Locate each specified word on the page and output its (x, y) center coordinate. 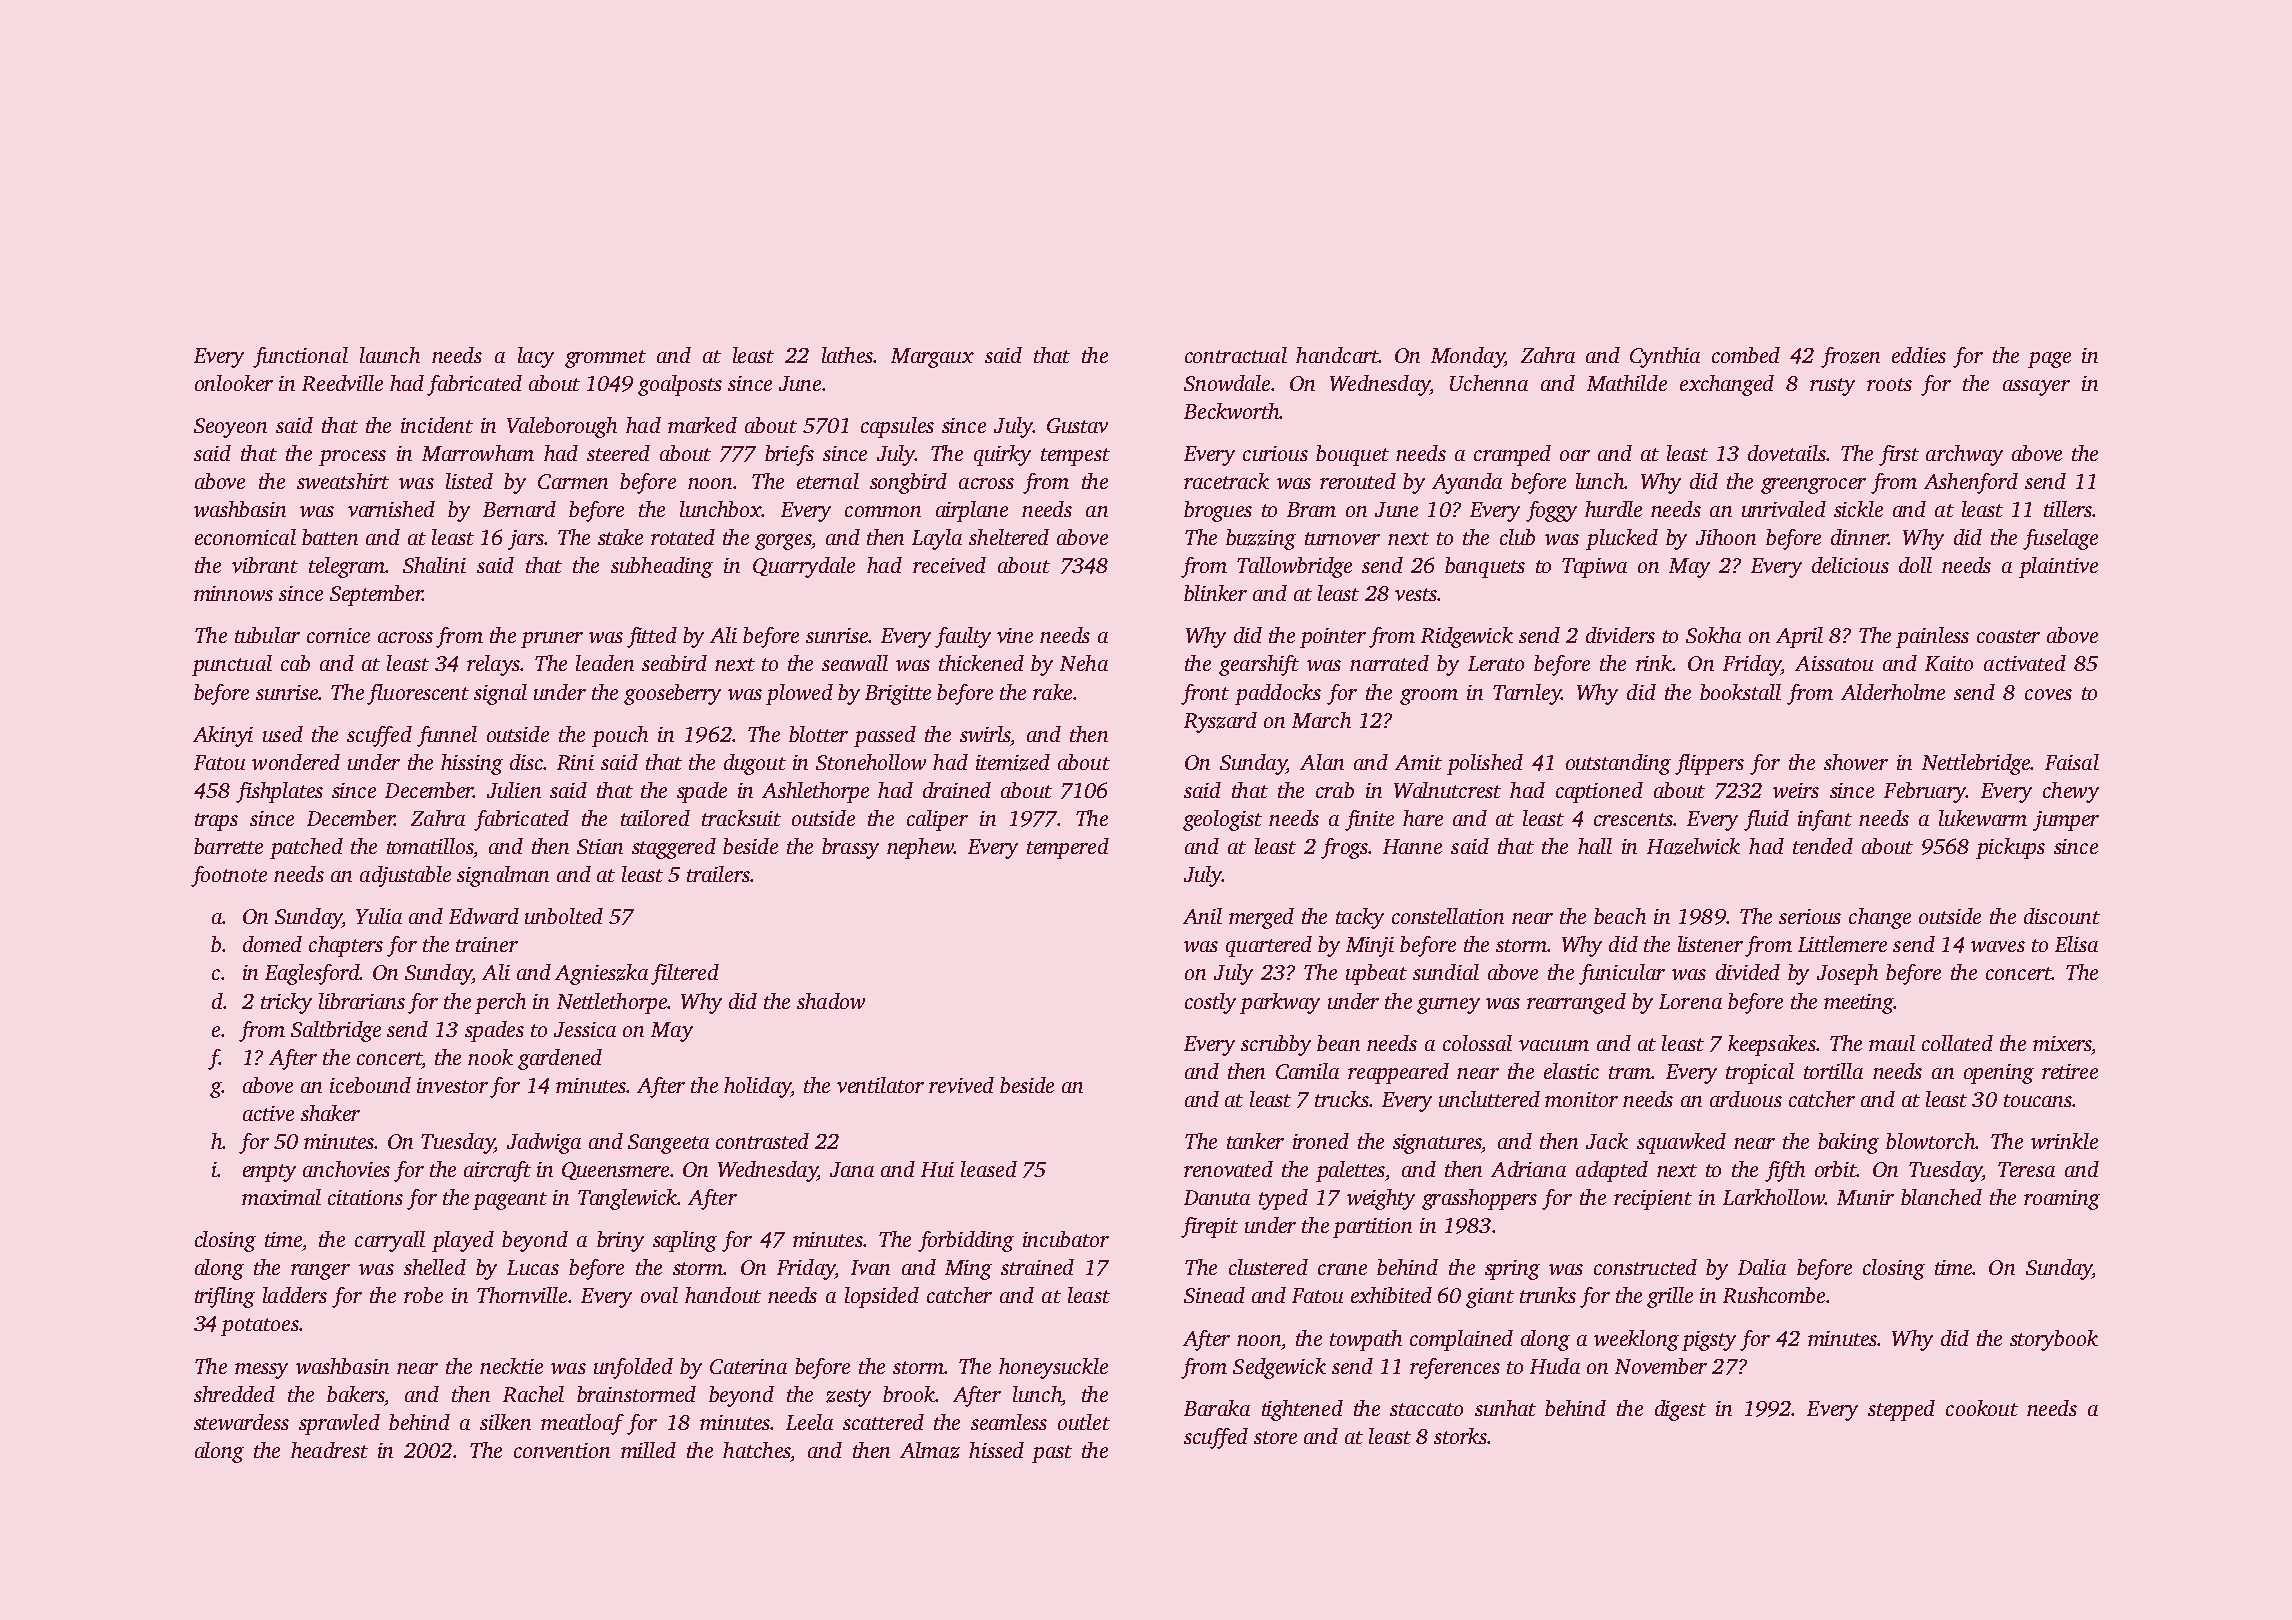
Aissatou (1834, 663)
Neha (1084, 663)
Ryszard (1220, 722)
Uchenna (1489, 383)
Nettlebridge (1976, 764)
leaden (605, 663)
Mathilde (1627, 383)
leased (989, 1169)
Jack (1607, 1141)
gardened (560, 1059)
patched (306, 848)
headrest (329, 1450)
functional (300, 357)
